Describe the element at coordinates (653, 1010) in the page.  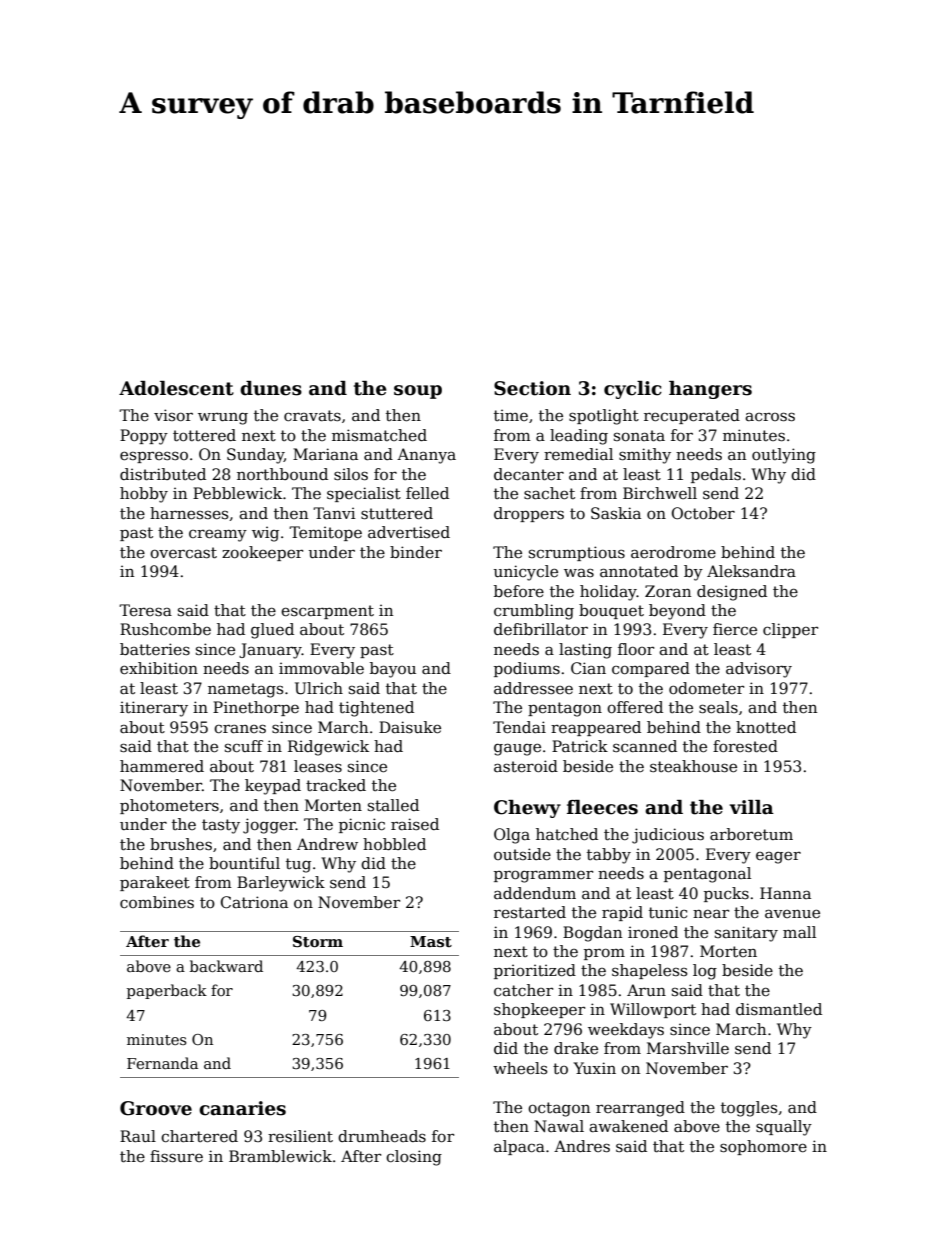
I see `Willowport` at that location.
